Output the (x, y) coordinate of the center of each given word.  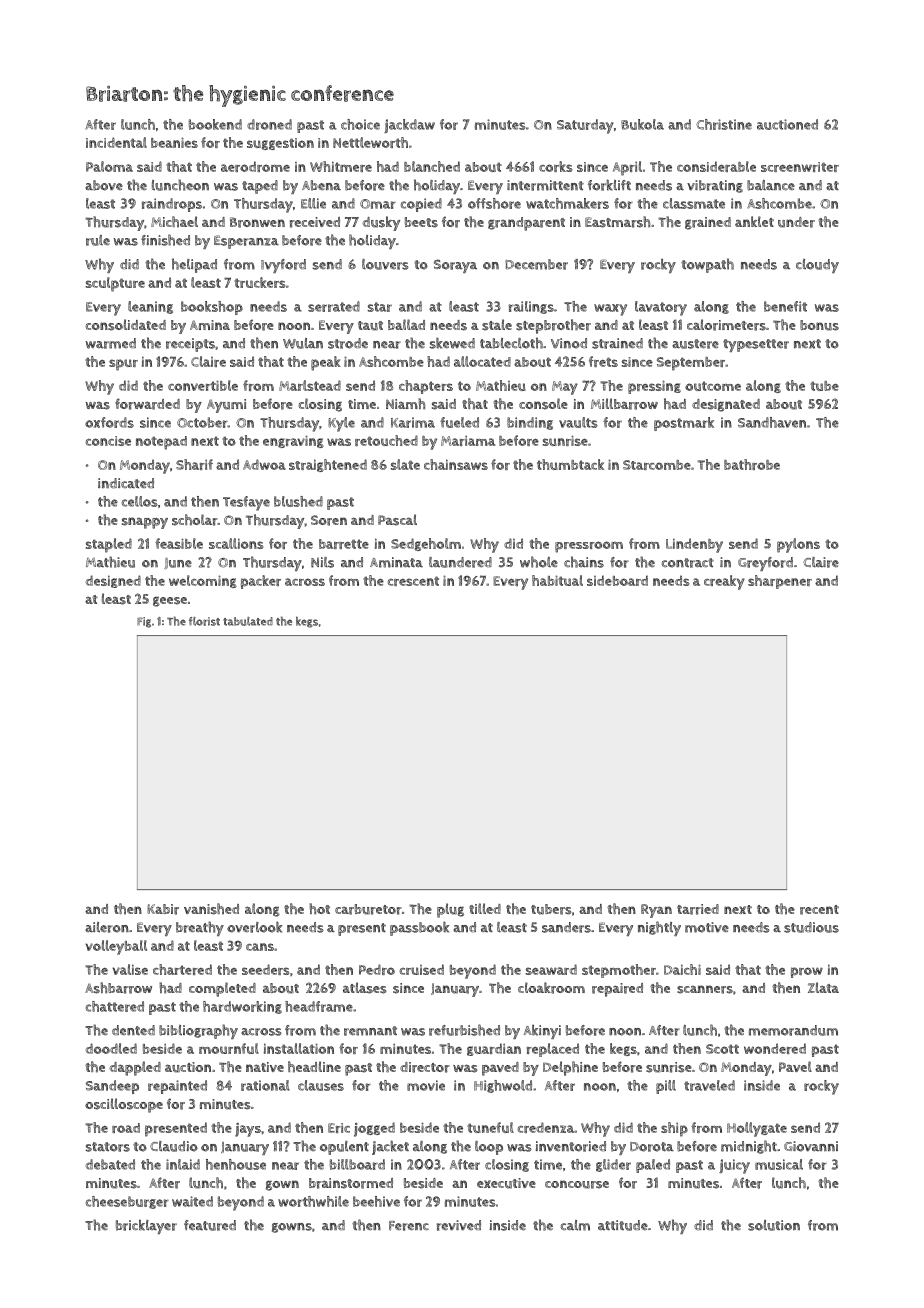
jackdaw (409, 126)
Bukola (642, 124)
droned (269, 124)
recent (819, 910)
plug (450, 910)
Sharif (194, 464)
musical (779, 1164)
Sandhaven (772, 422)
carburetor (368, 909)
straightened (328, 465)
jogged (374, 1129)
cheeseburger (127, 1202)
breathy (200, 928)
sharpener (780, 582)
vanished (211, 909)
